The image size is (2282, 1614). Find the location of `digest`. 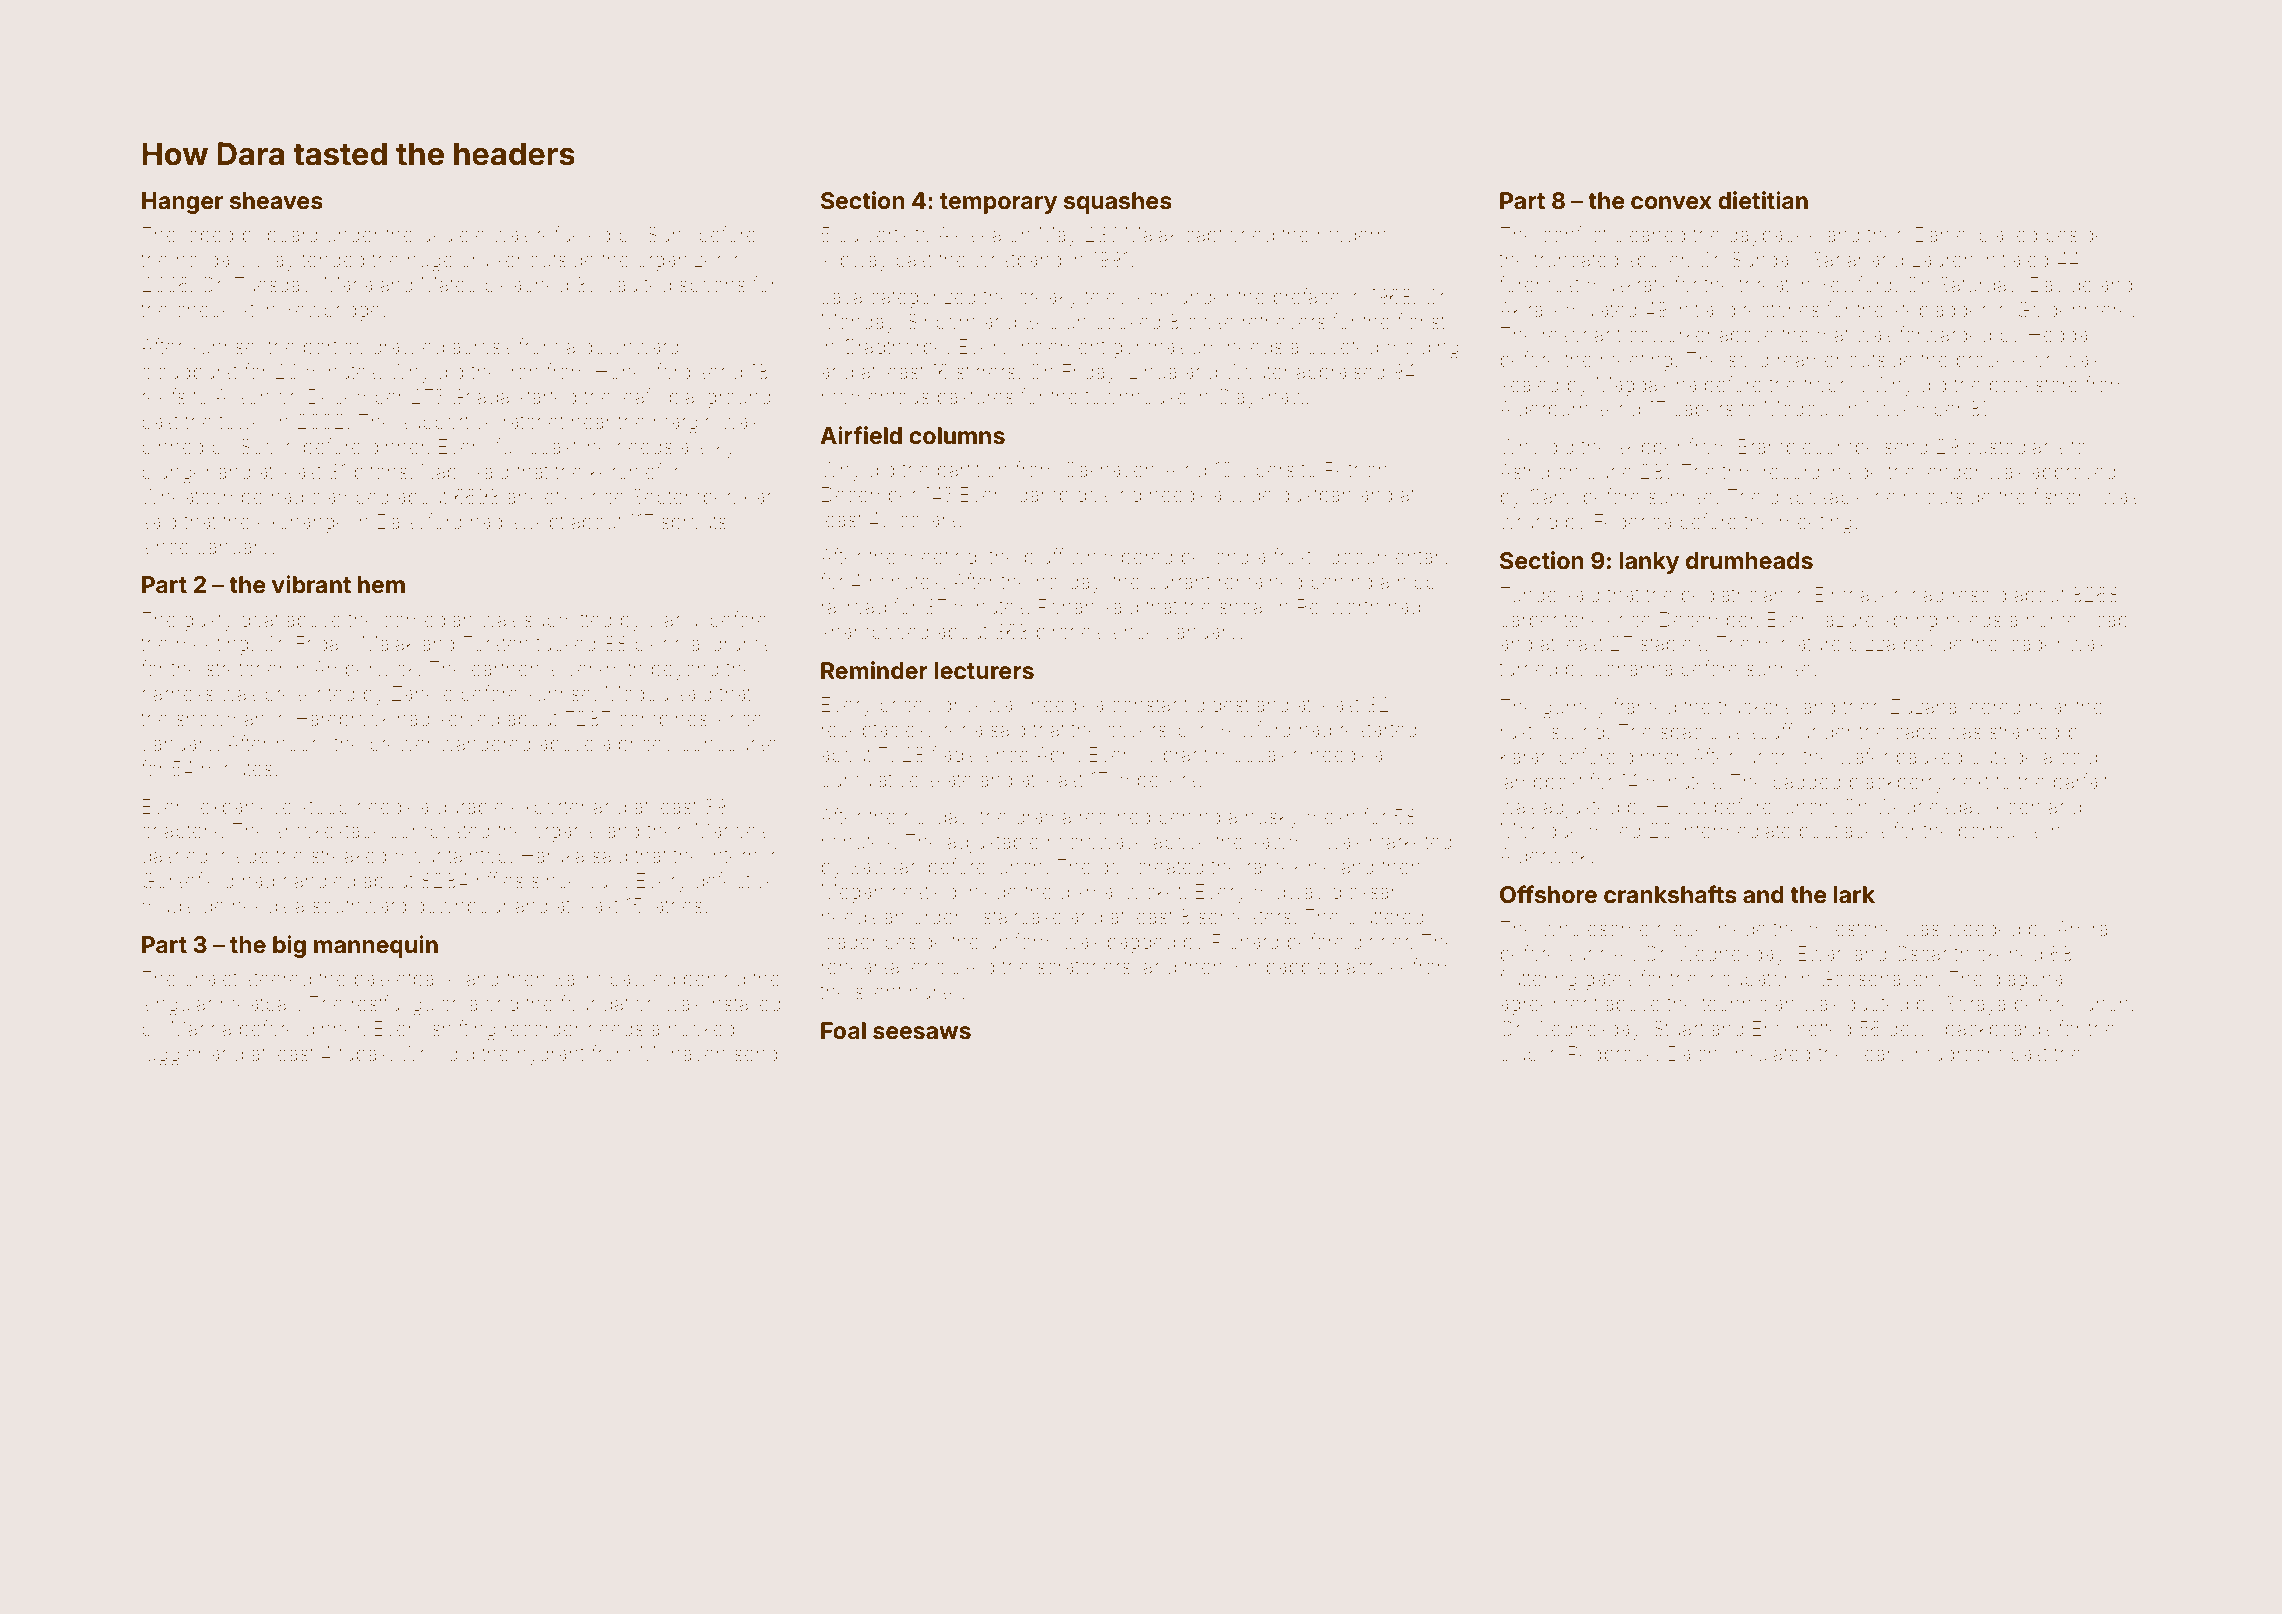

digest is located at coordinates (1222, 707).
